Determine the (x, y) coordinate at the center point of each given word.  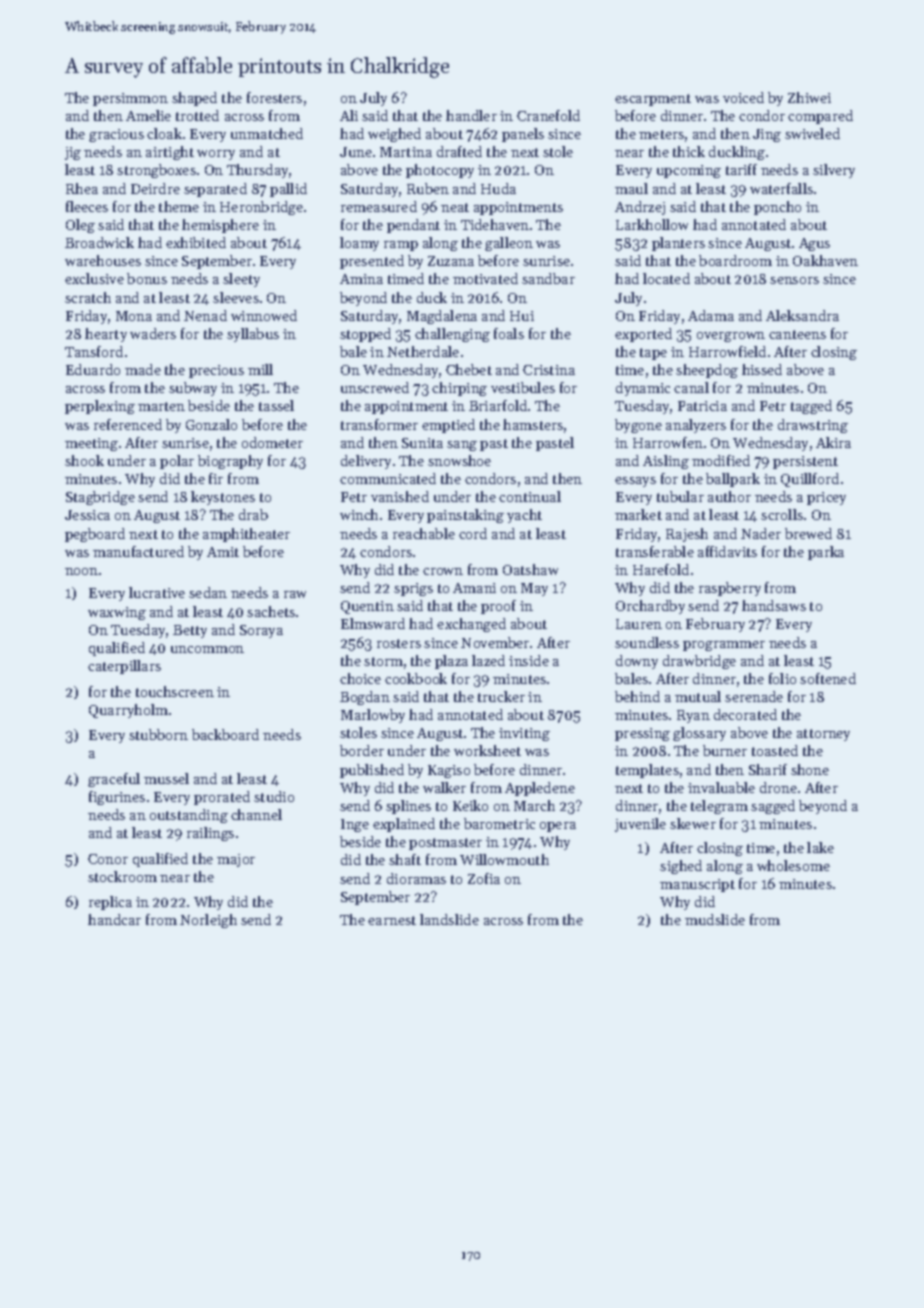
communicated (388, 478)
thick (689, 151)
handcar (114, 919)
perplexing (100, 407)
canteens (797, 334)
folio (782, 678)
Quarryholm (128, 711)
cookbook (416, 678)
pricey (826, 498)
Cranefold (548, 115)
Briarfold (498, 405)
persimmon (130, 99)
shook (84, 460)
